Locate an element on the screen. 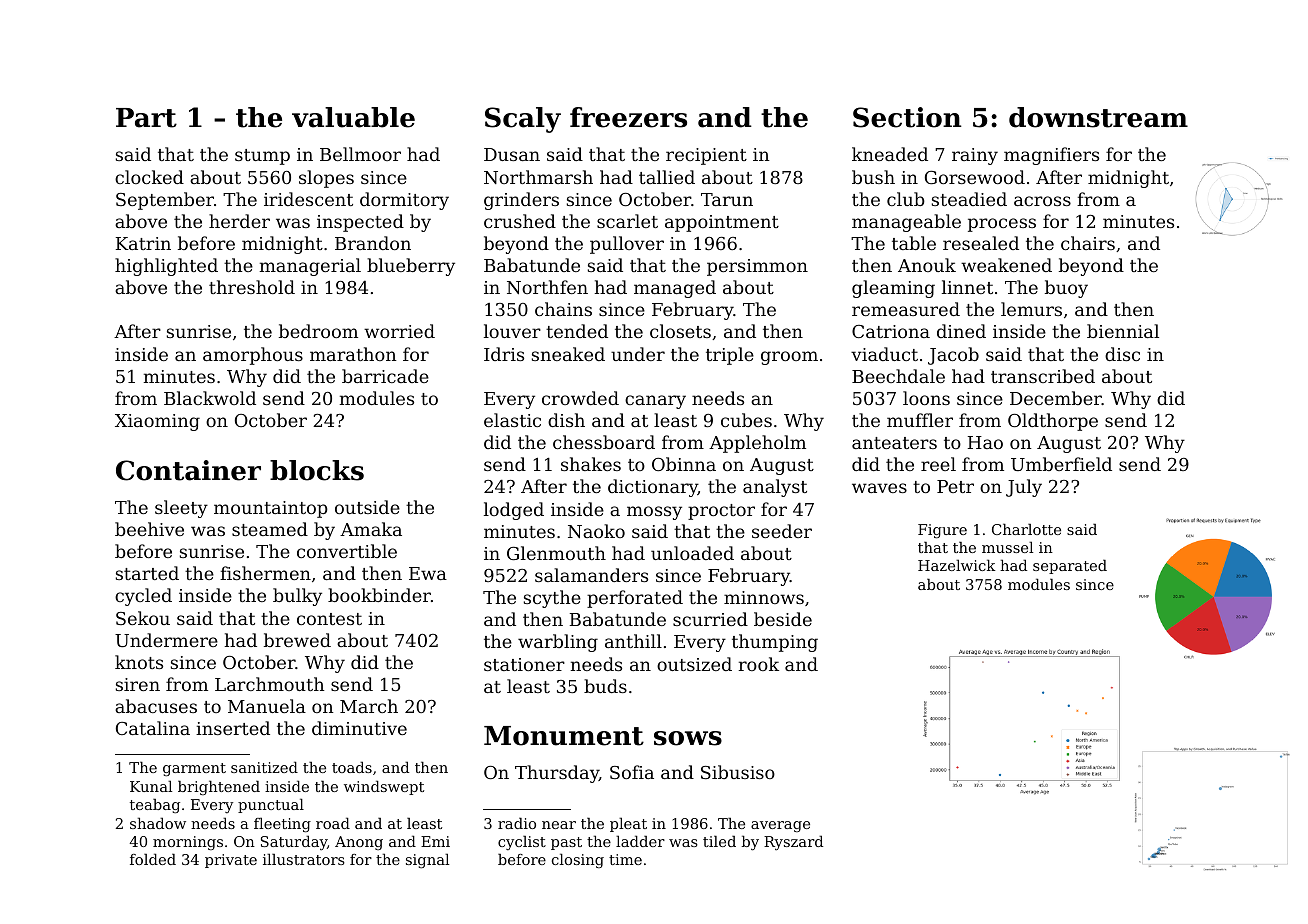  Katrin is located at coordinates (143, 243).
